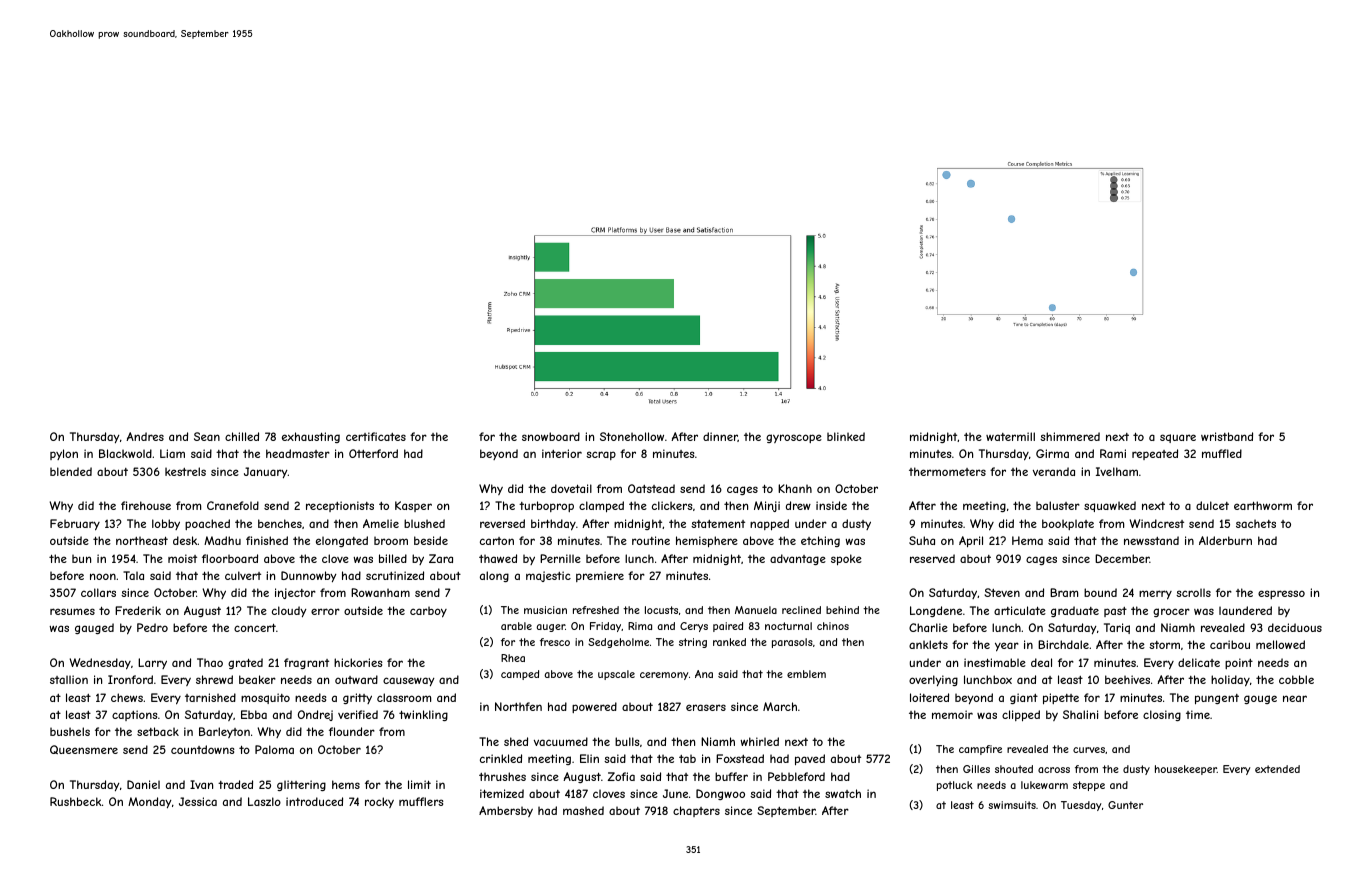 This image has height=887, width=1372. Describe the element at coordinates (94, 628) in the image. I see `gauged` at that location.
